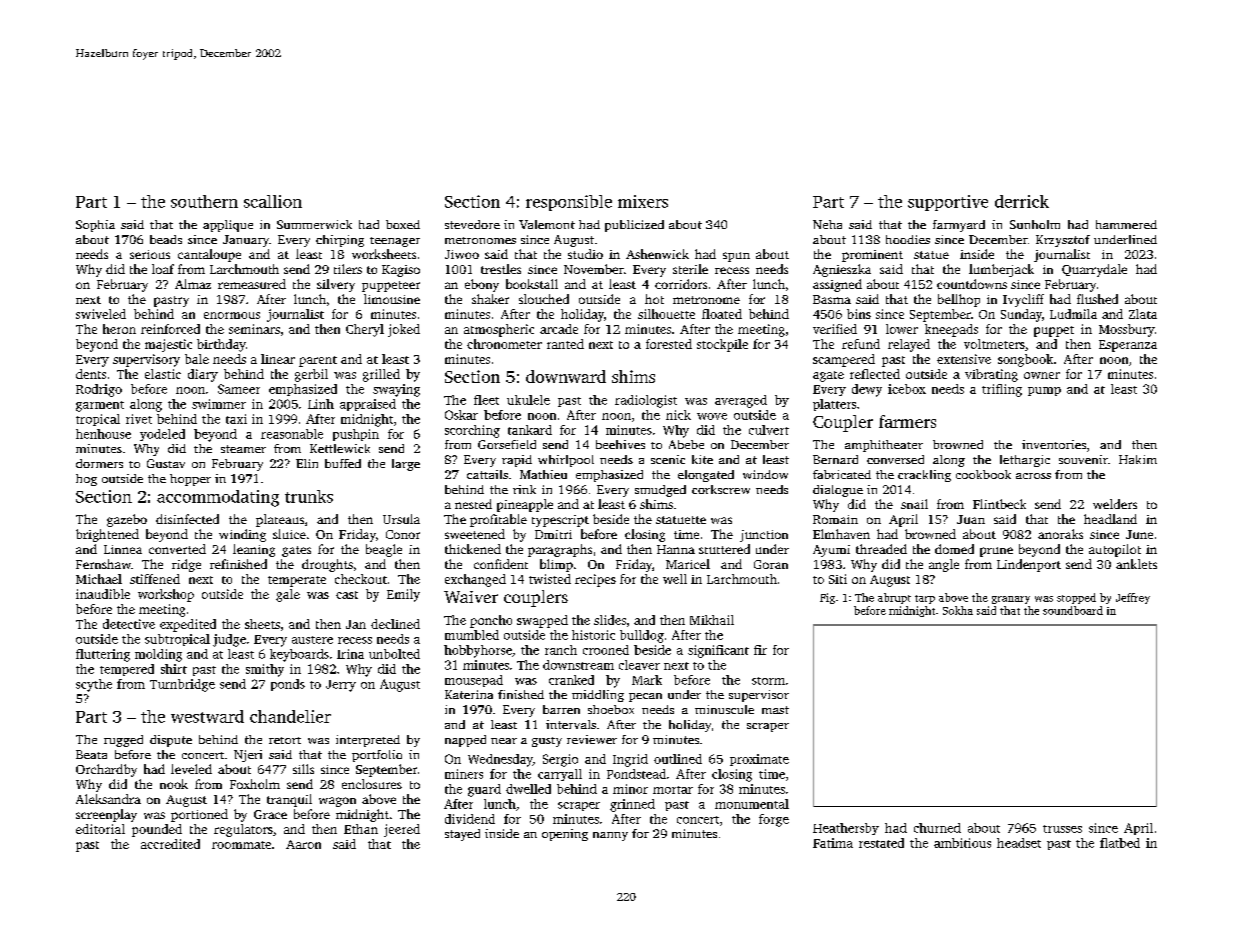 The height and width of the document is (952, 1233). What do you see at coordinates (318, 361) in the document?
I see `parent` at bounding box center [318, 361].
